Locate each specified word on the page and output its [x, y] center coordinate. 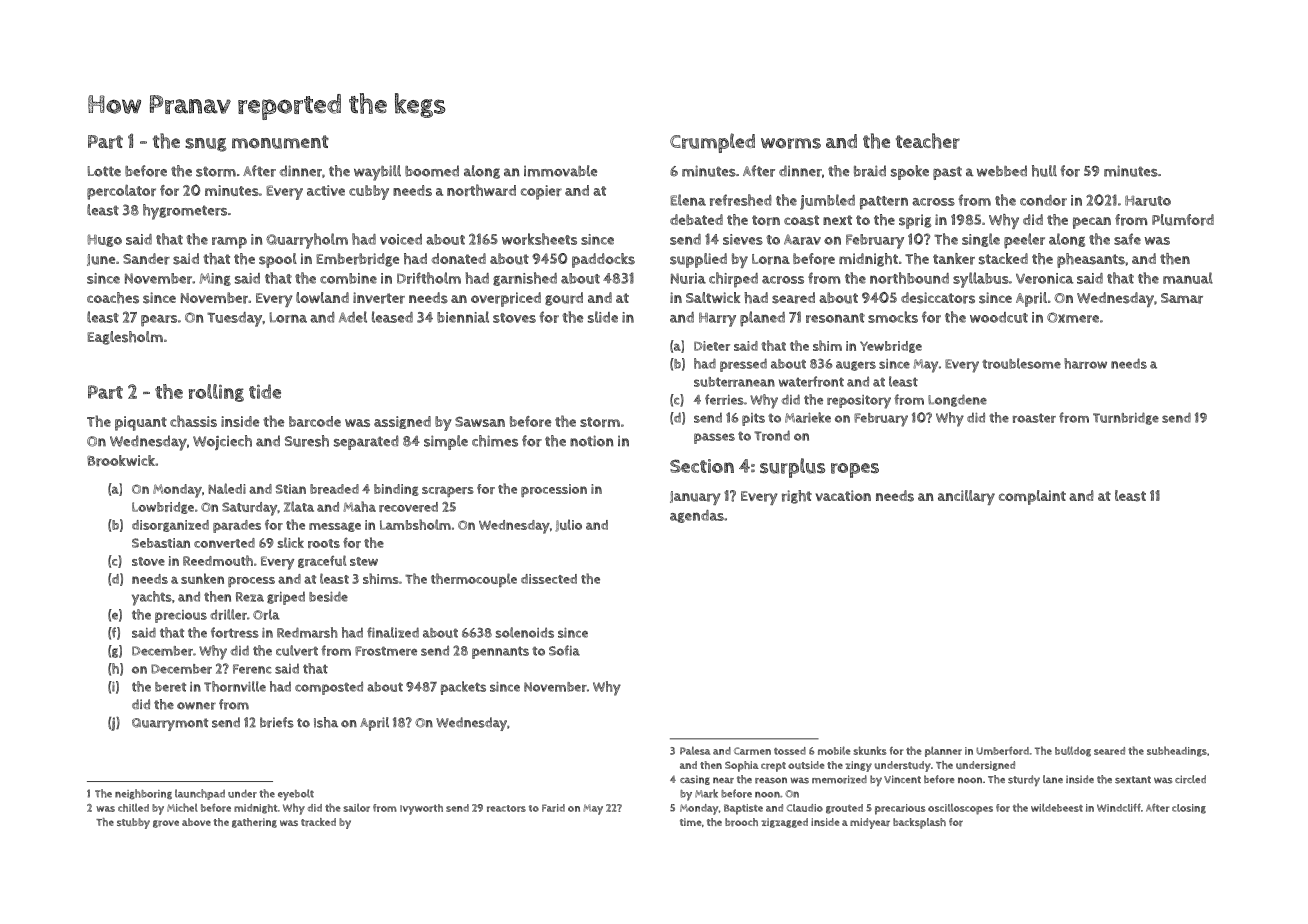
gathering [254, 823]
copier [541, 192]
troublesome [1021, 363]
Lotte [104, 171]
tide [265, 391]
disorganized [170, 526]
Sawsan [480, 421]
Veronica [1044, 278]
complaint [1032, 497]
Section [702, 466]
